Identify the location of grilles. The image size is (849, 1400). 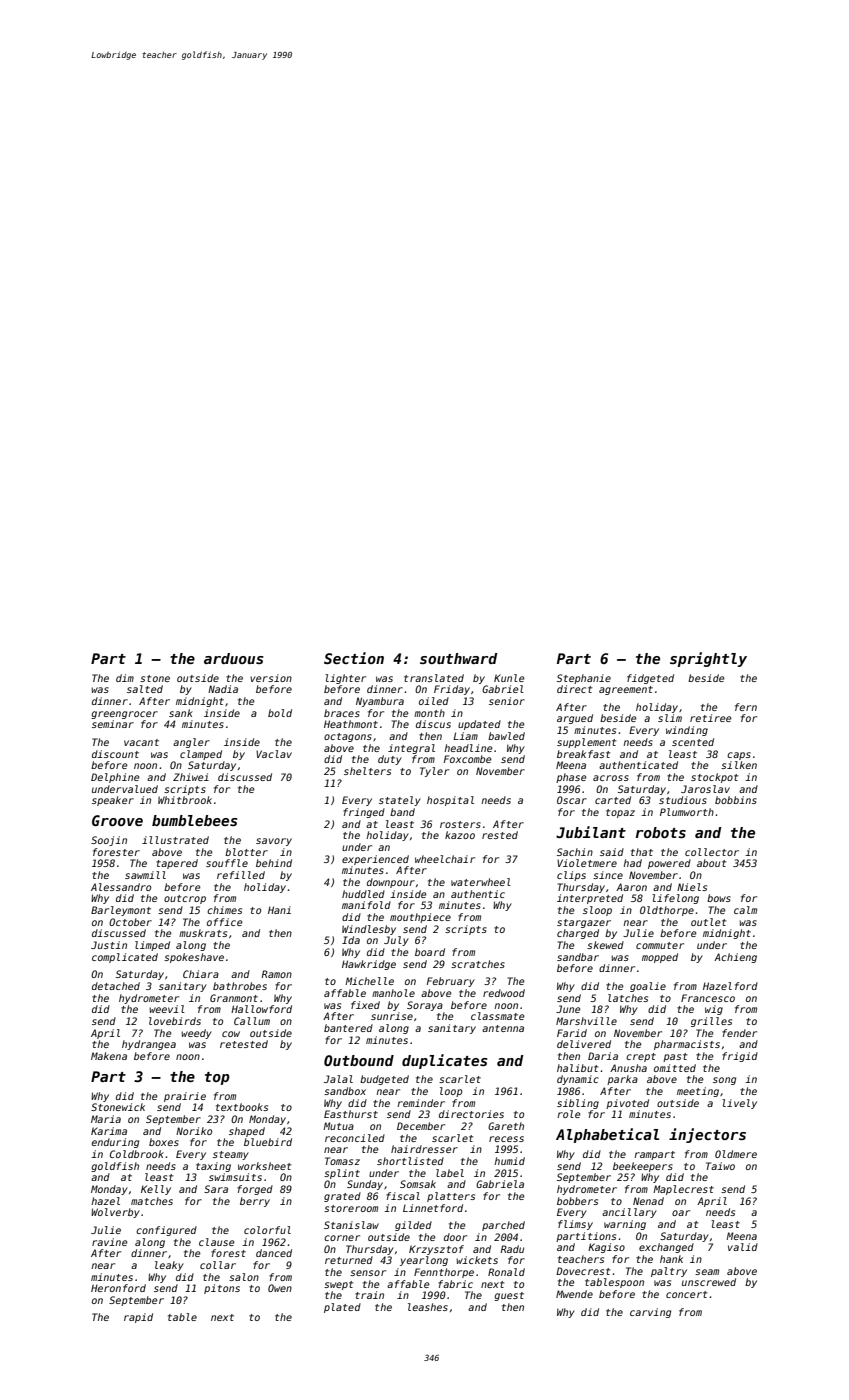
(711, 1022).
